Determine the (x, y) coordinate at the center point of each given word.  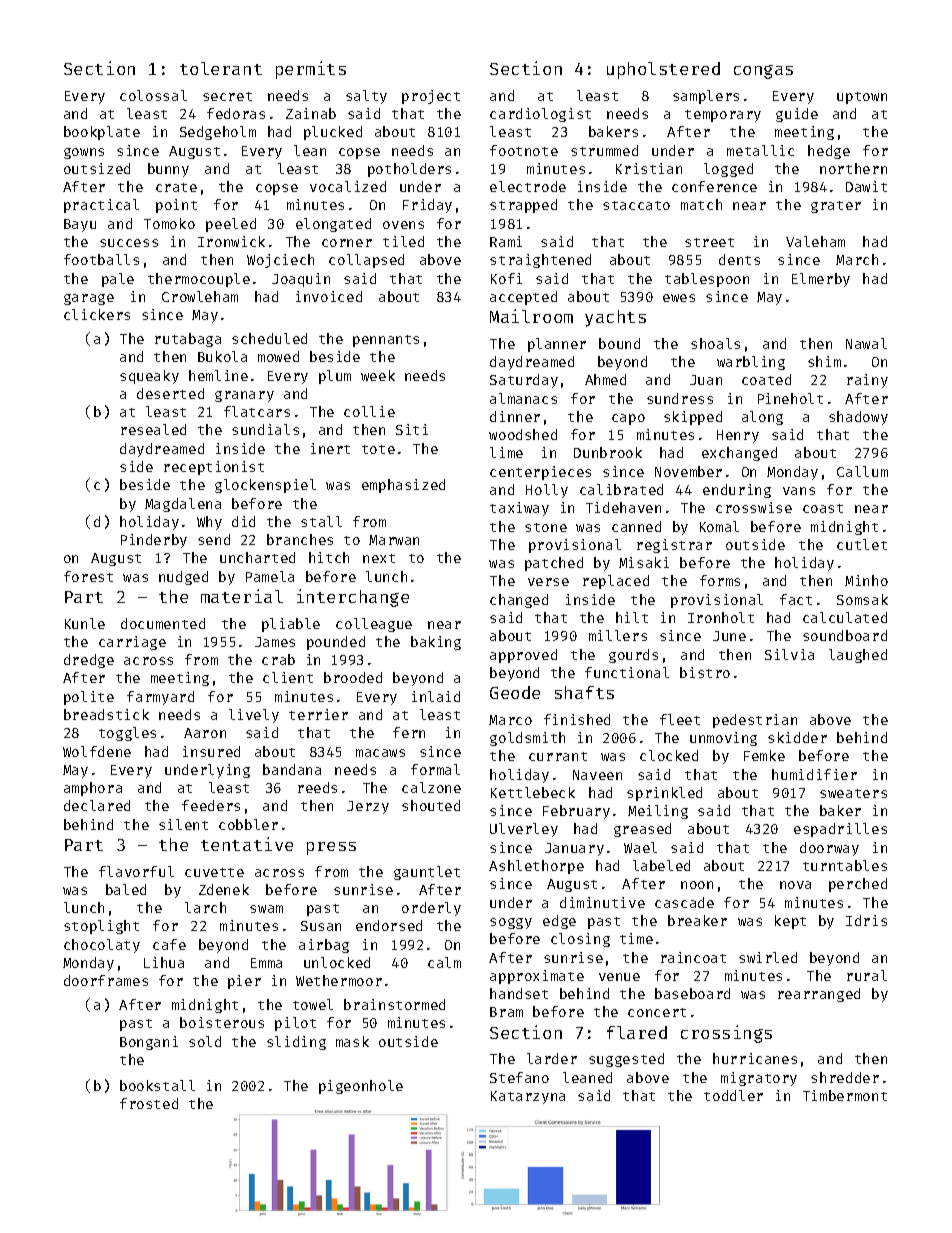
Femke (764, 755)
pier (244, 982)
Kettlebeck (533, 792)
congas (763, 72)
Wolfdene (97, 751)
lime (506, 452)
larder (552, 1058)
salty (366, 97)
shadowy (858, 418)
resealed (153, 429)
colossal (153, 95)
